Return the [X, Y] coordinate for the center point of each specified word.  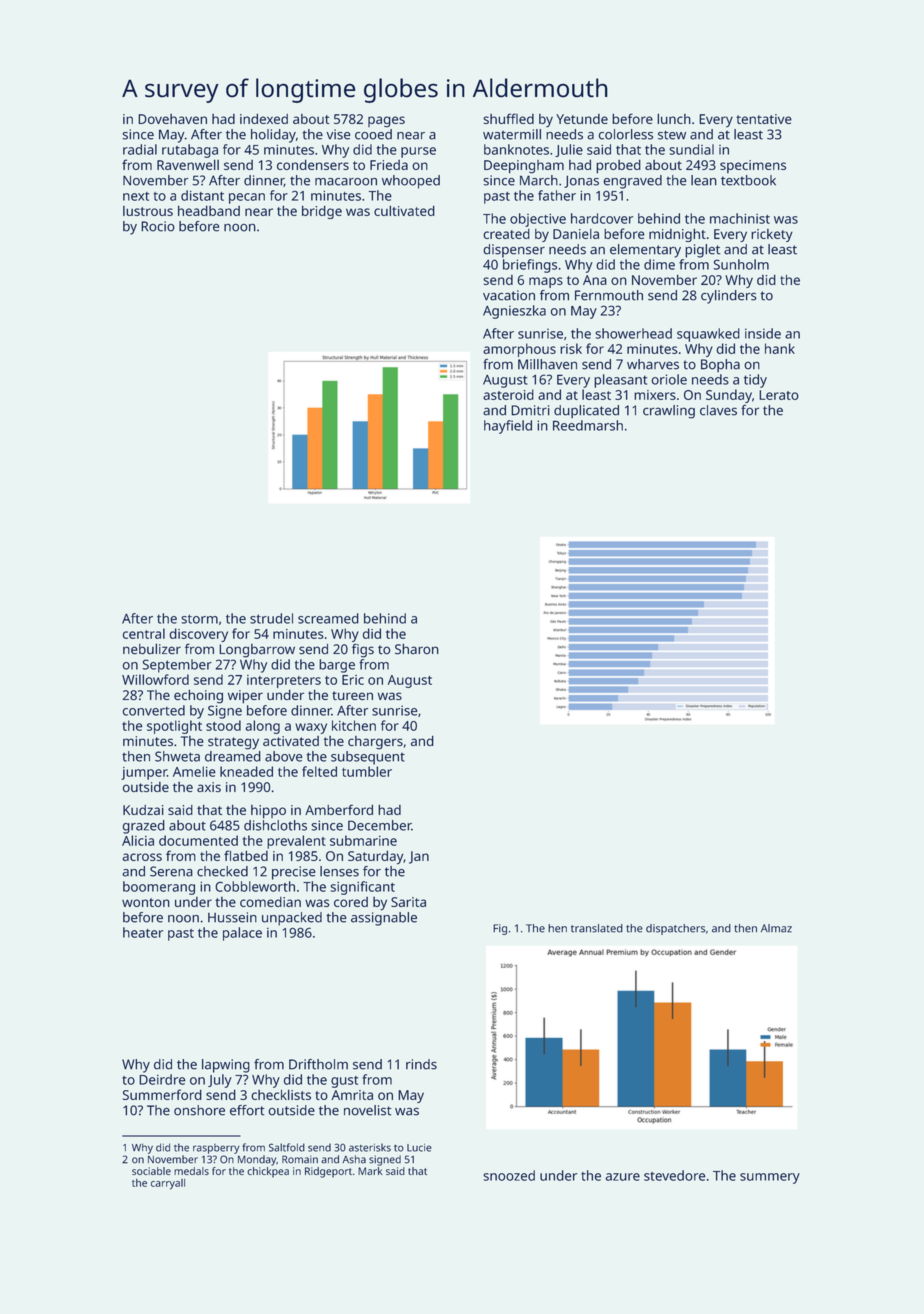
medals [191, 1171]
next [136, 196]
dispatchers [675, 929]
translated [597, 928]
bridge [322, 212]
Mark [370, 1171]
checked [222, 871]
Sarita [408, 902]
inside [763, 333]
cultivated [404, 210]
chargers [375, 743]
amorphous [519, 350]
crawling [669, 412]
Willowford [155, 679]
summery [770, 1178]
